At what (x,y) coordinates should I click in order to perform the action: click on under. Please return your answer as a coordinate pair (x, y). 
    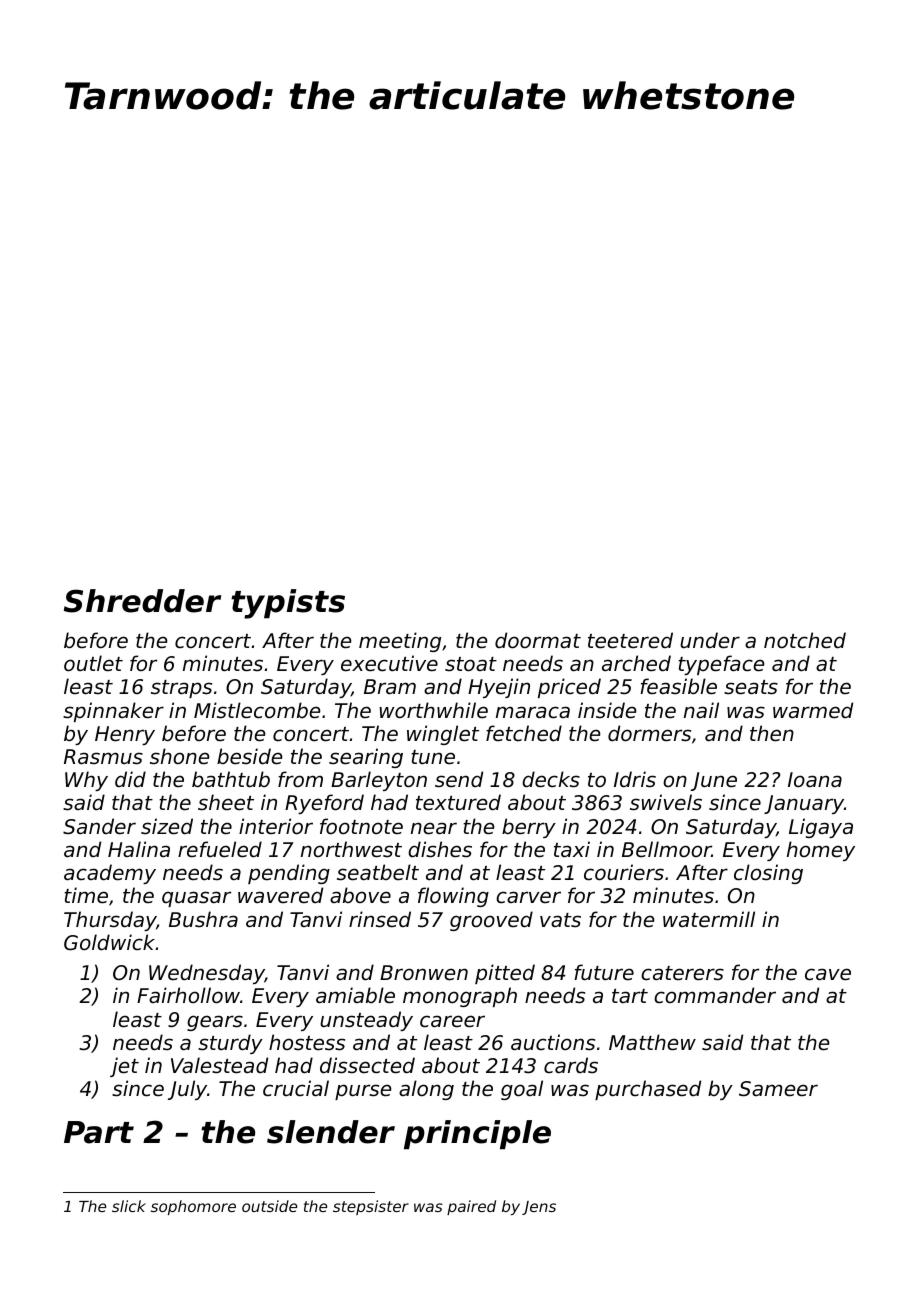
    Looking at the image, I should click on (710, 640).
